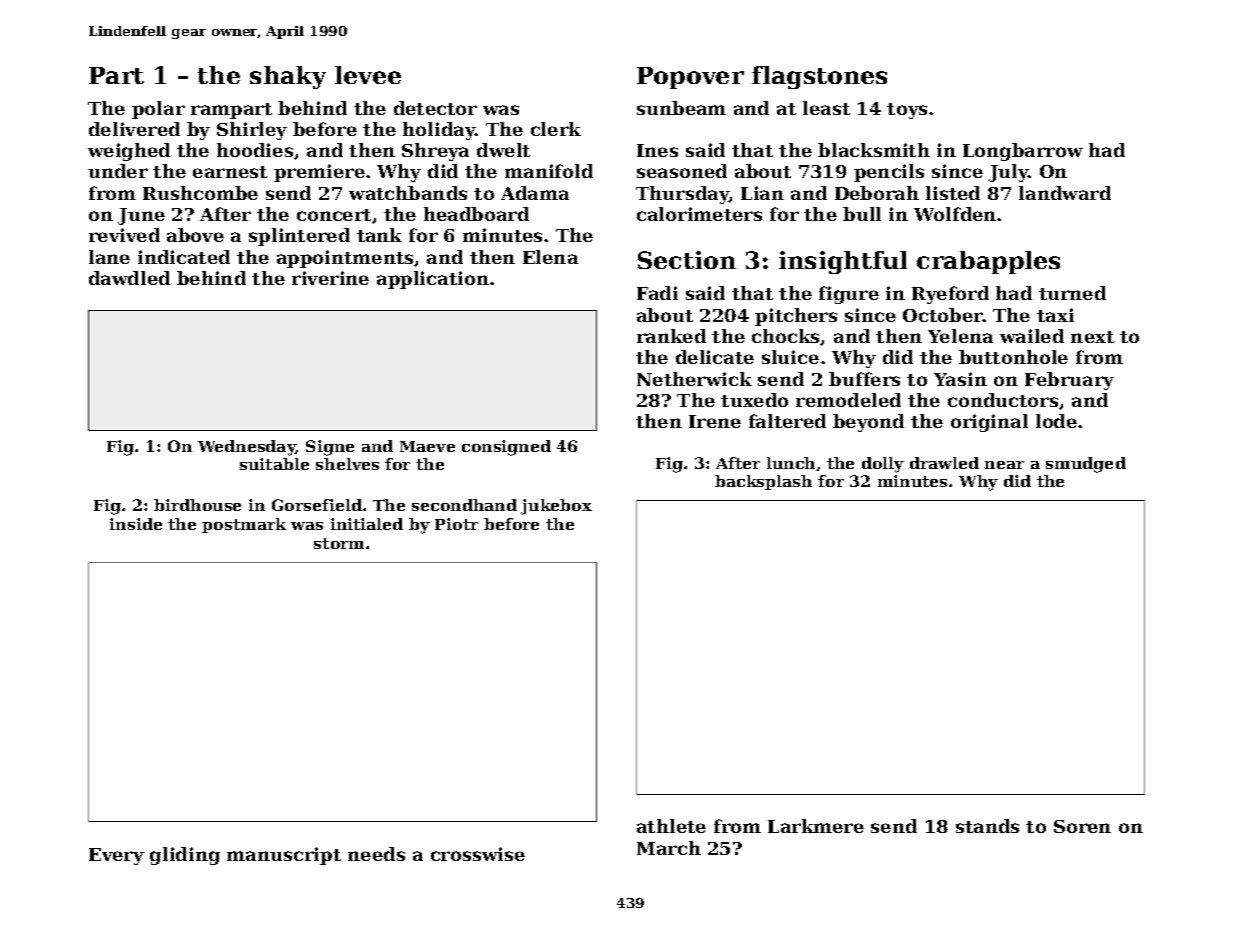 The height and width of the screenshot is (952, 1233). What do you see at coordinates (944, 463) in the screenshot?
I see `drawled` at bounding box center [944, 463].
